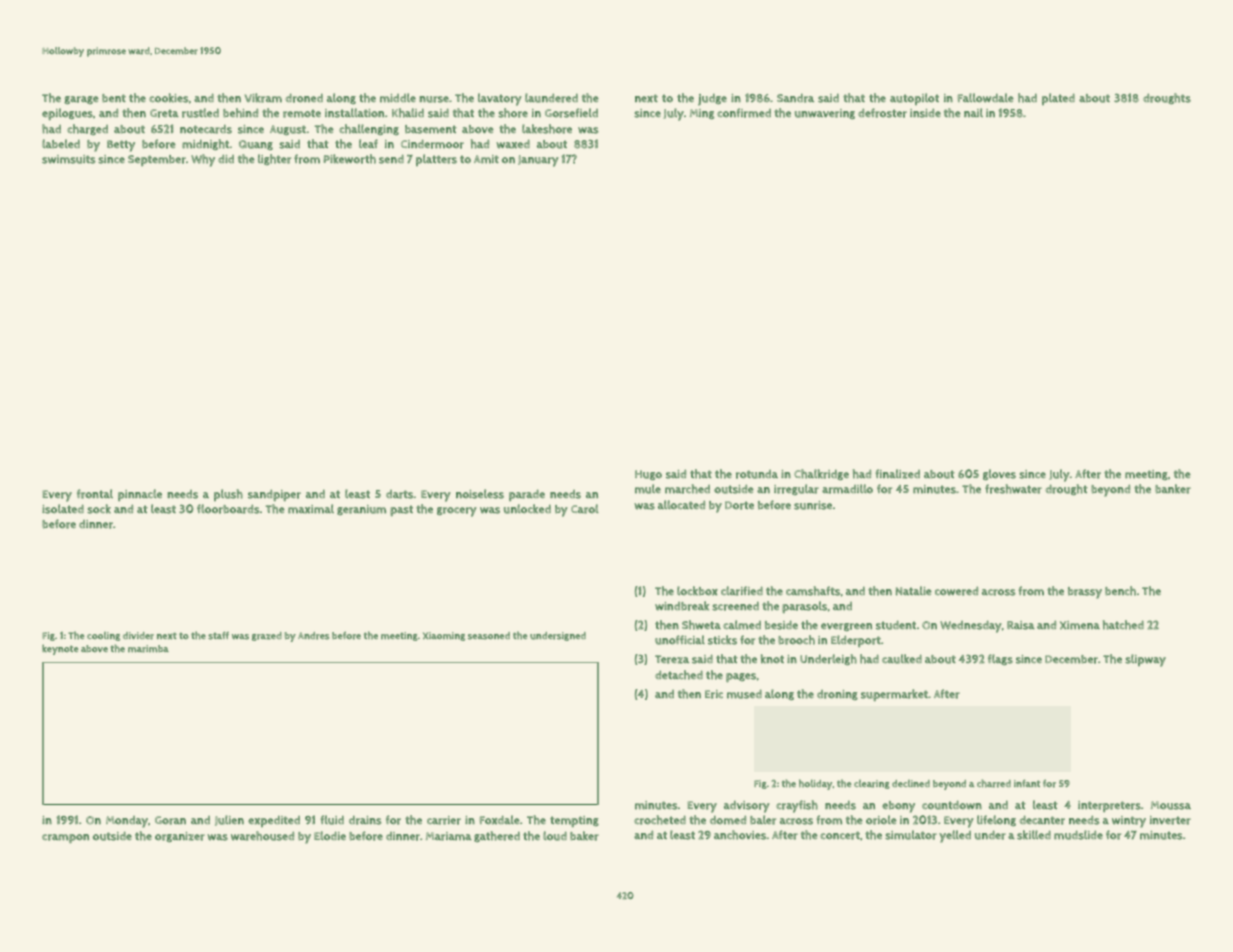  What do you see at coordinates (538, 161) in the screenshot?
I see `January` at bounding box center [538, 161].
